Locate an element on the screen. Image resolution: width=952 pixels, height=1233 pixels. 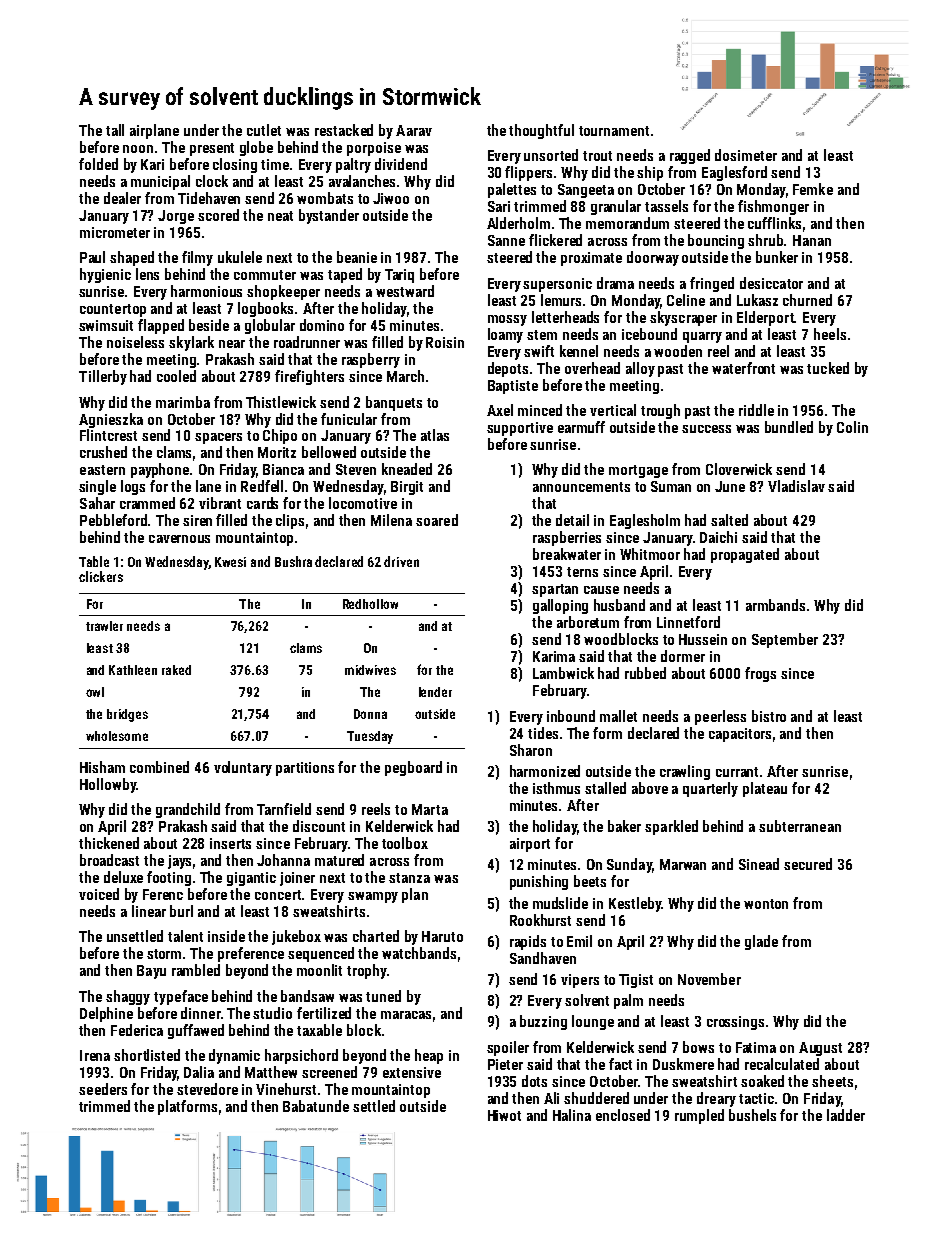
supersonic is located at coordinates (557, 285).
